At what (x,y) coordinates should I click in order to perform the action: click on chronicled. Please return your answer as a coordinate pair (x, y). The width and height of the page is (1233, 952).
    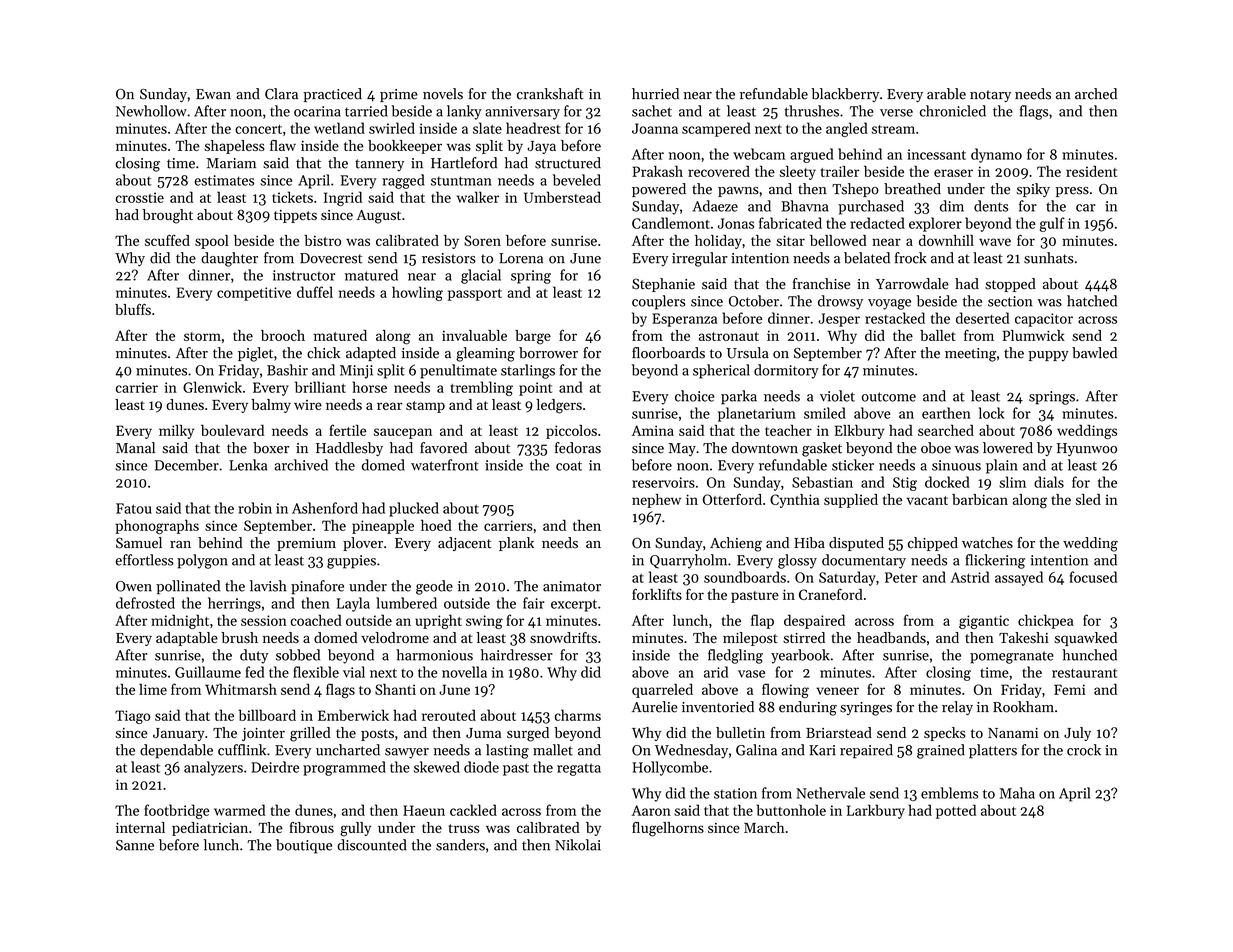
    Looking at the image, I should click on (953, 111).
